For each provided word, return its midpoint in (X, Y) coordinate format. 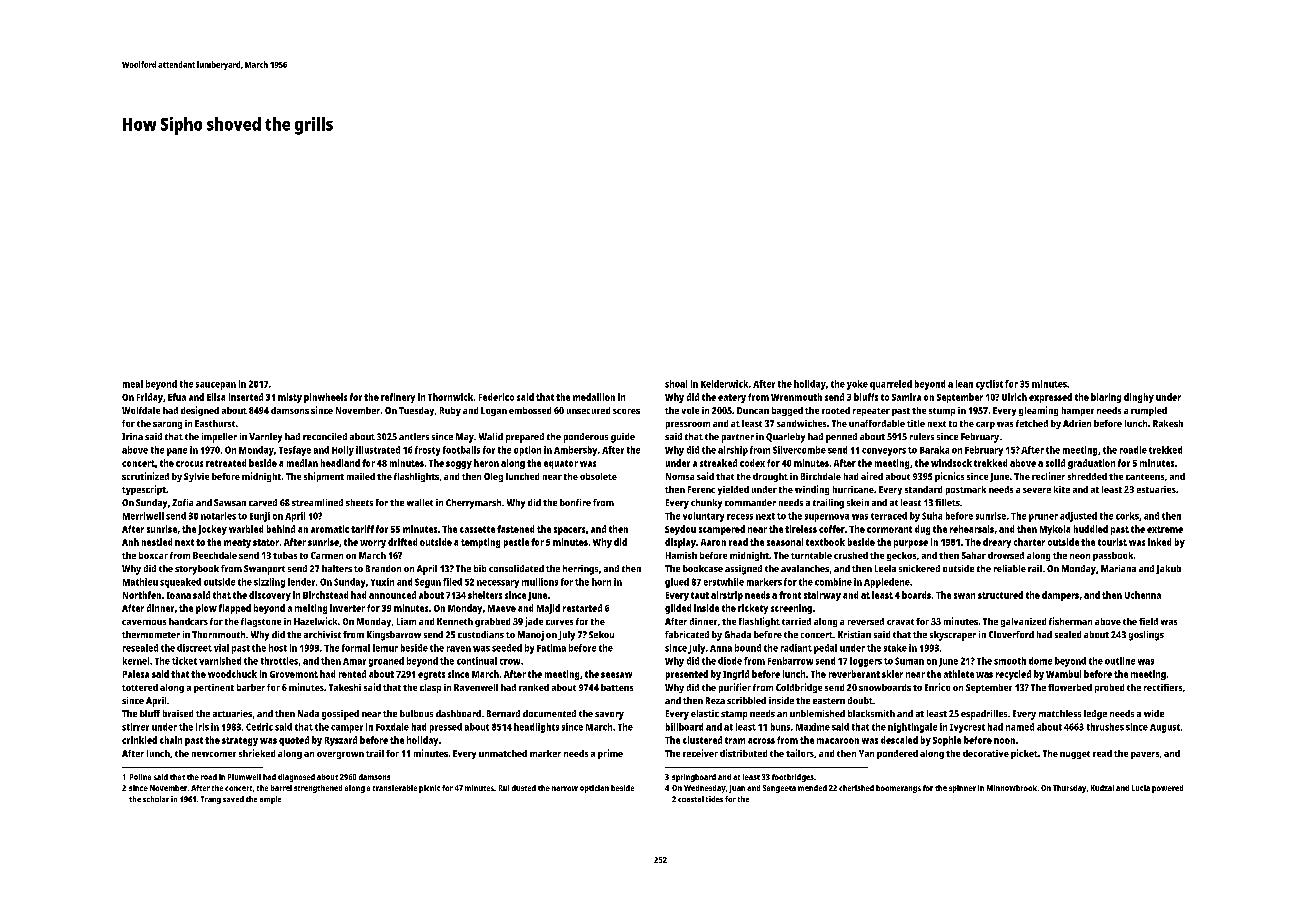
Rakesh (1168, 423)
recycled (1013, 675)
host (278, 648)
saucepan (216, 386)
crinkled (139, 740)
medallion (594, 397)
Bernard (503, 713)
